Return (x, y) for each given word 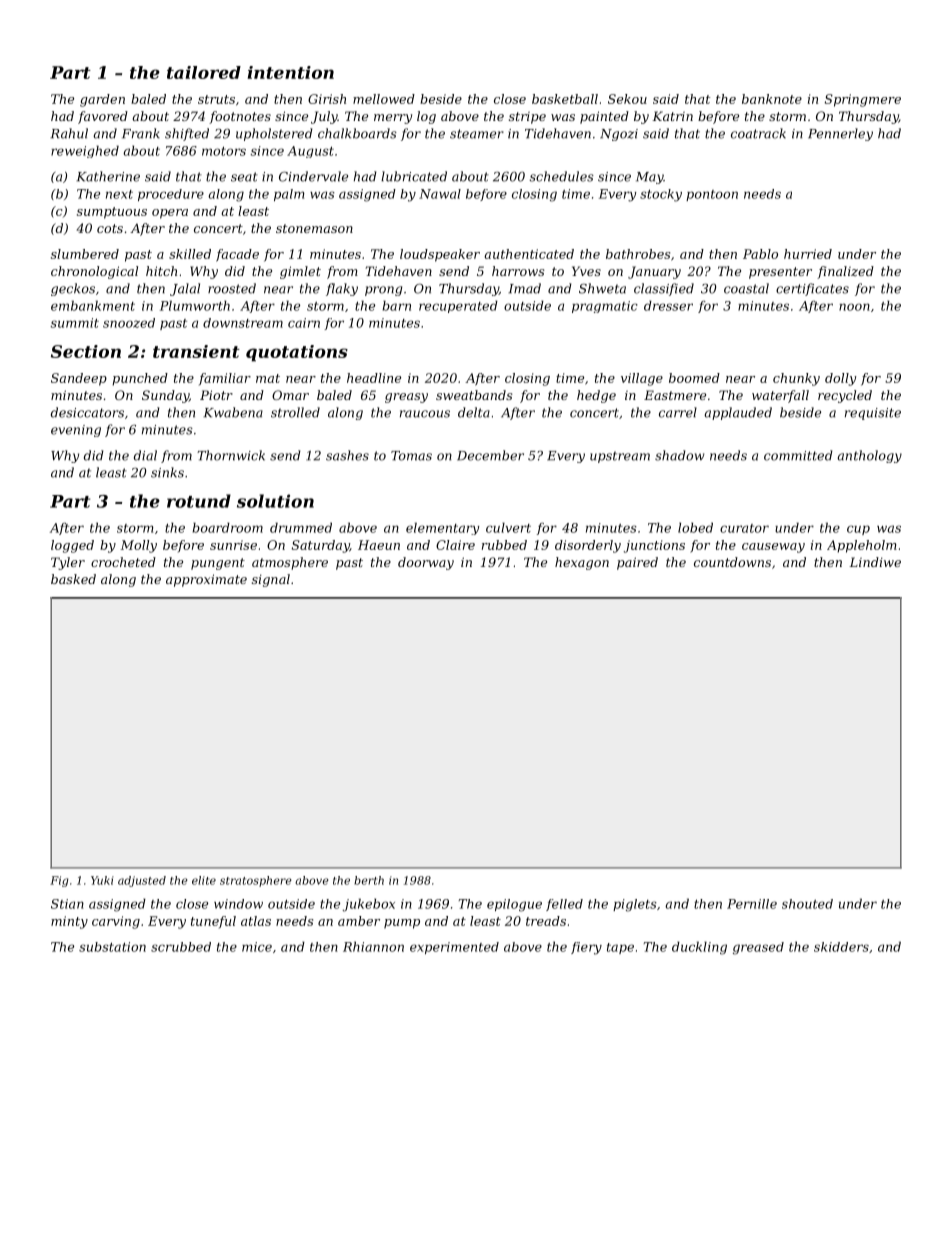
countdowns (732, 562)
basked (73, 579)
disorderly (588, 546)
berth (369, 880)
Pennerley (840, 134)
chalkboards (357, 133)
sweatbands (474, 395)
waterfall (780, 396)
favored (103, 117)
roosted (232, 288)
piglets (635, 905)
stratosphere (256, 881)
